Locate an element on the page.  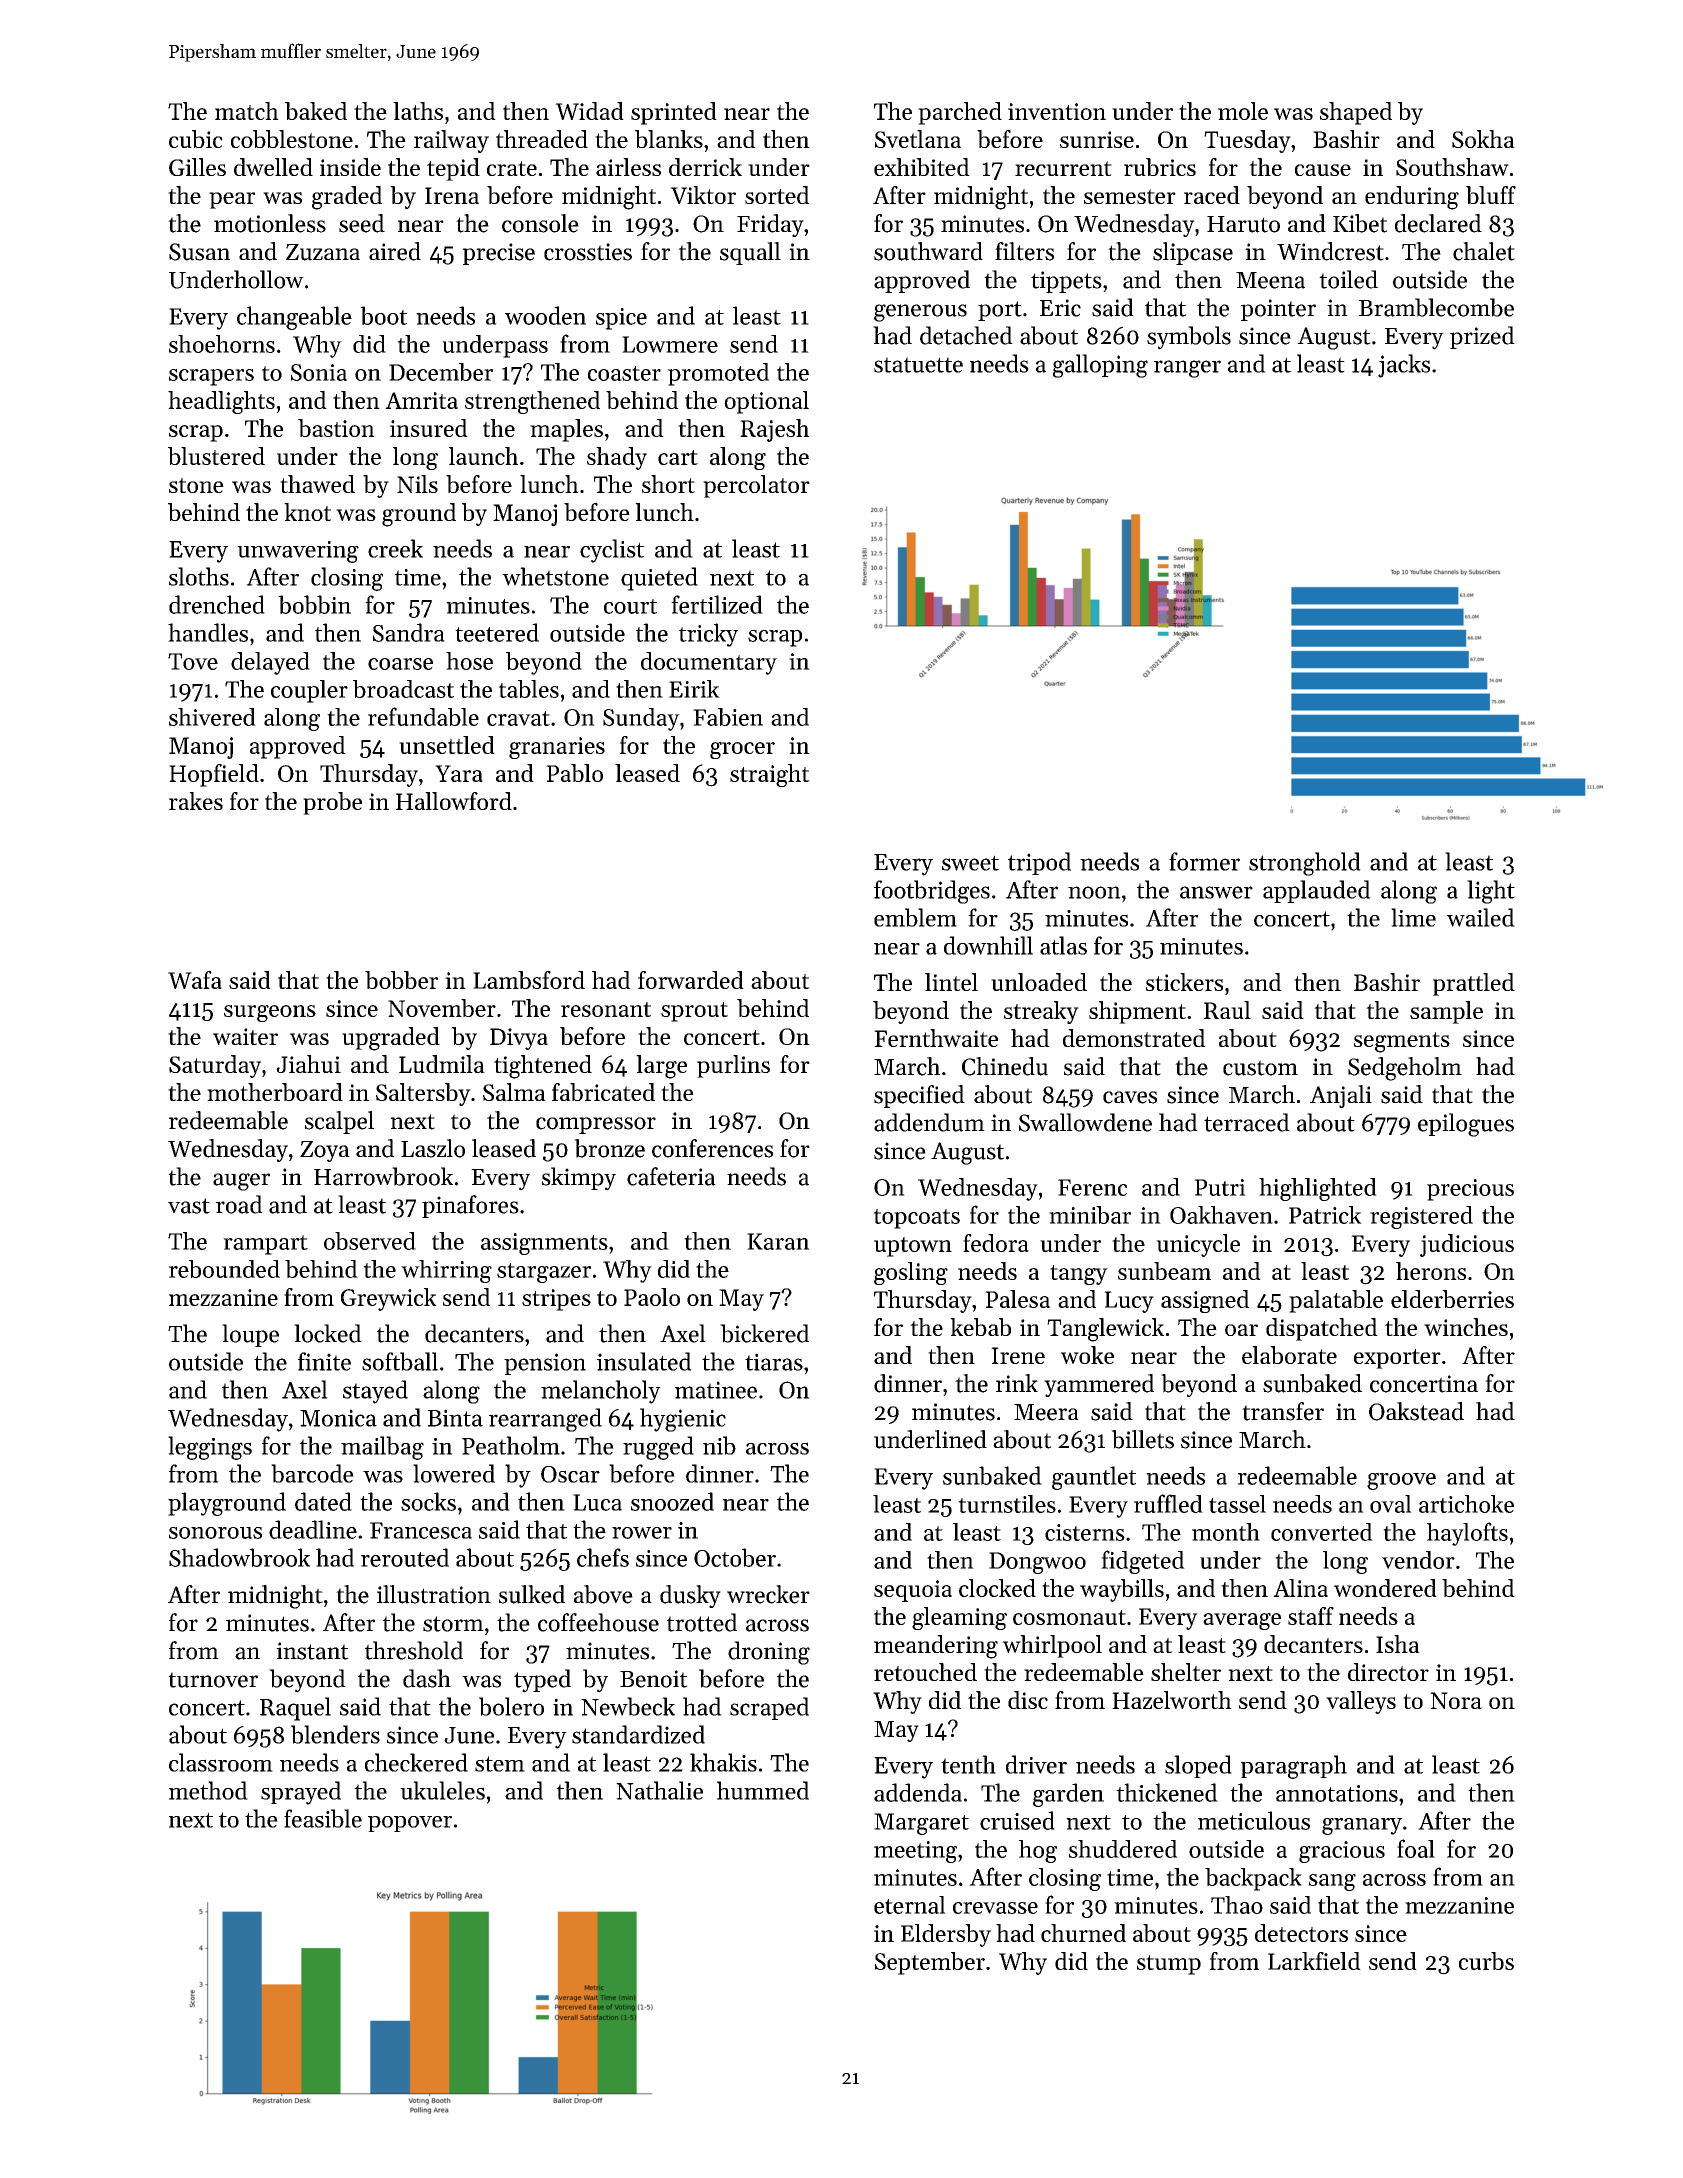
coaster is located at coordinates (624, 373).
